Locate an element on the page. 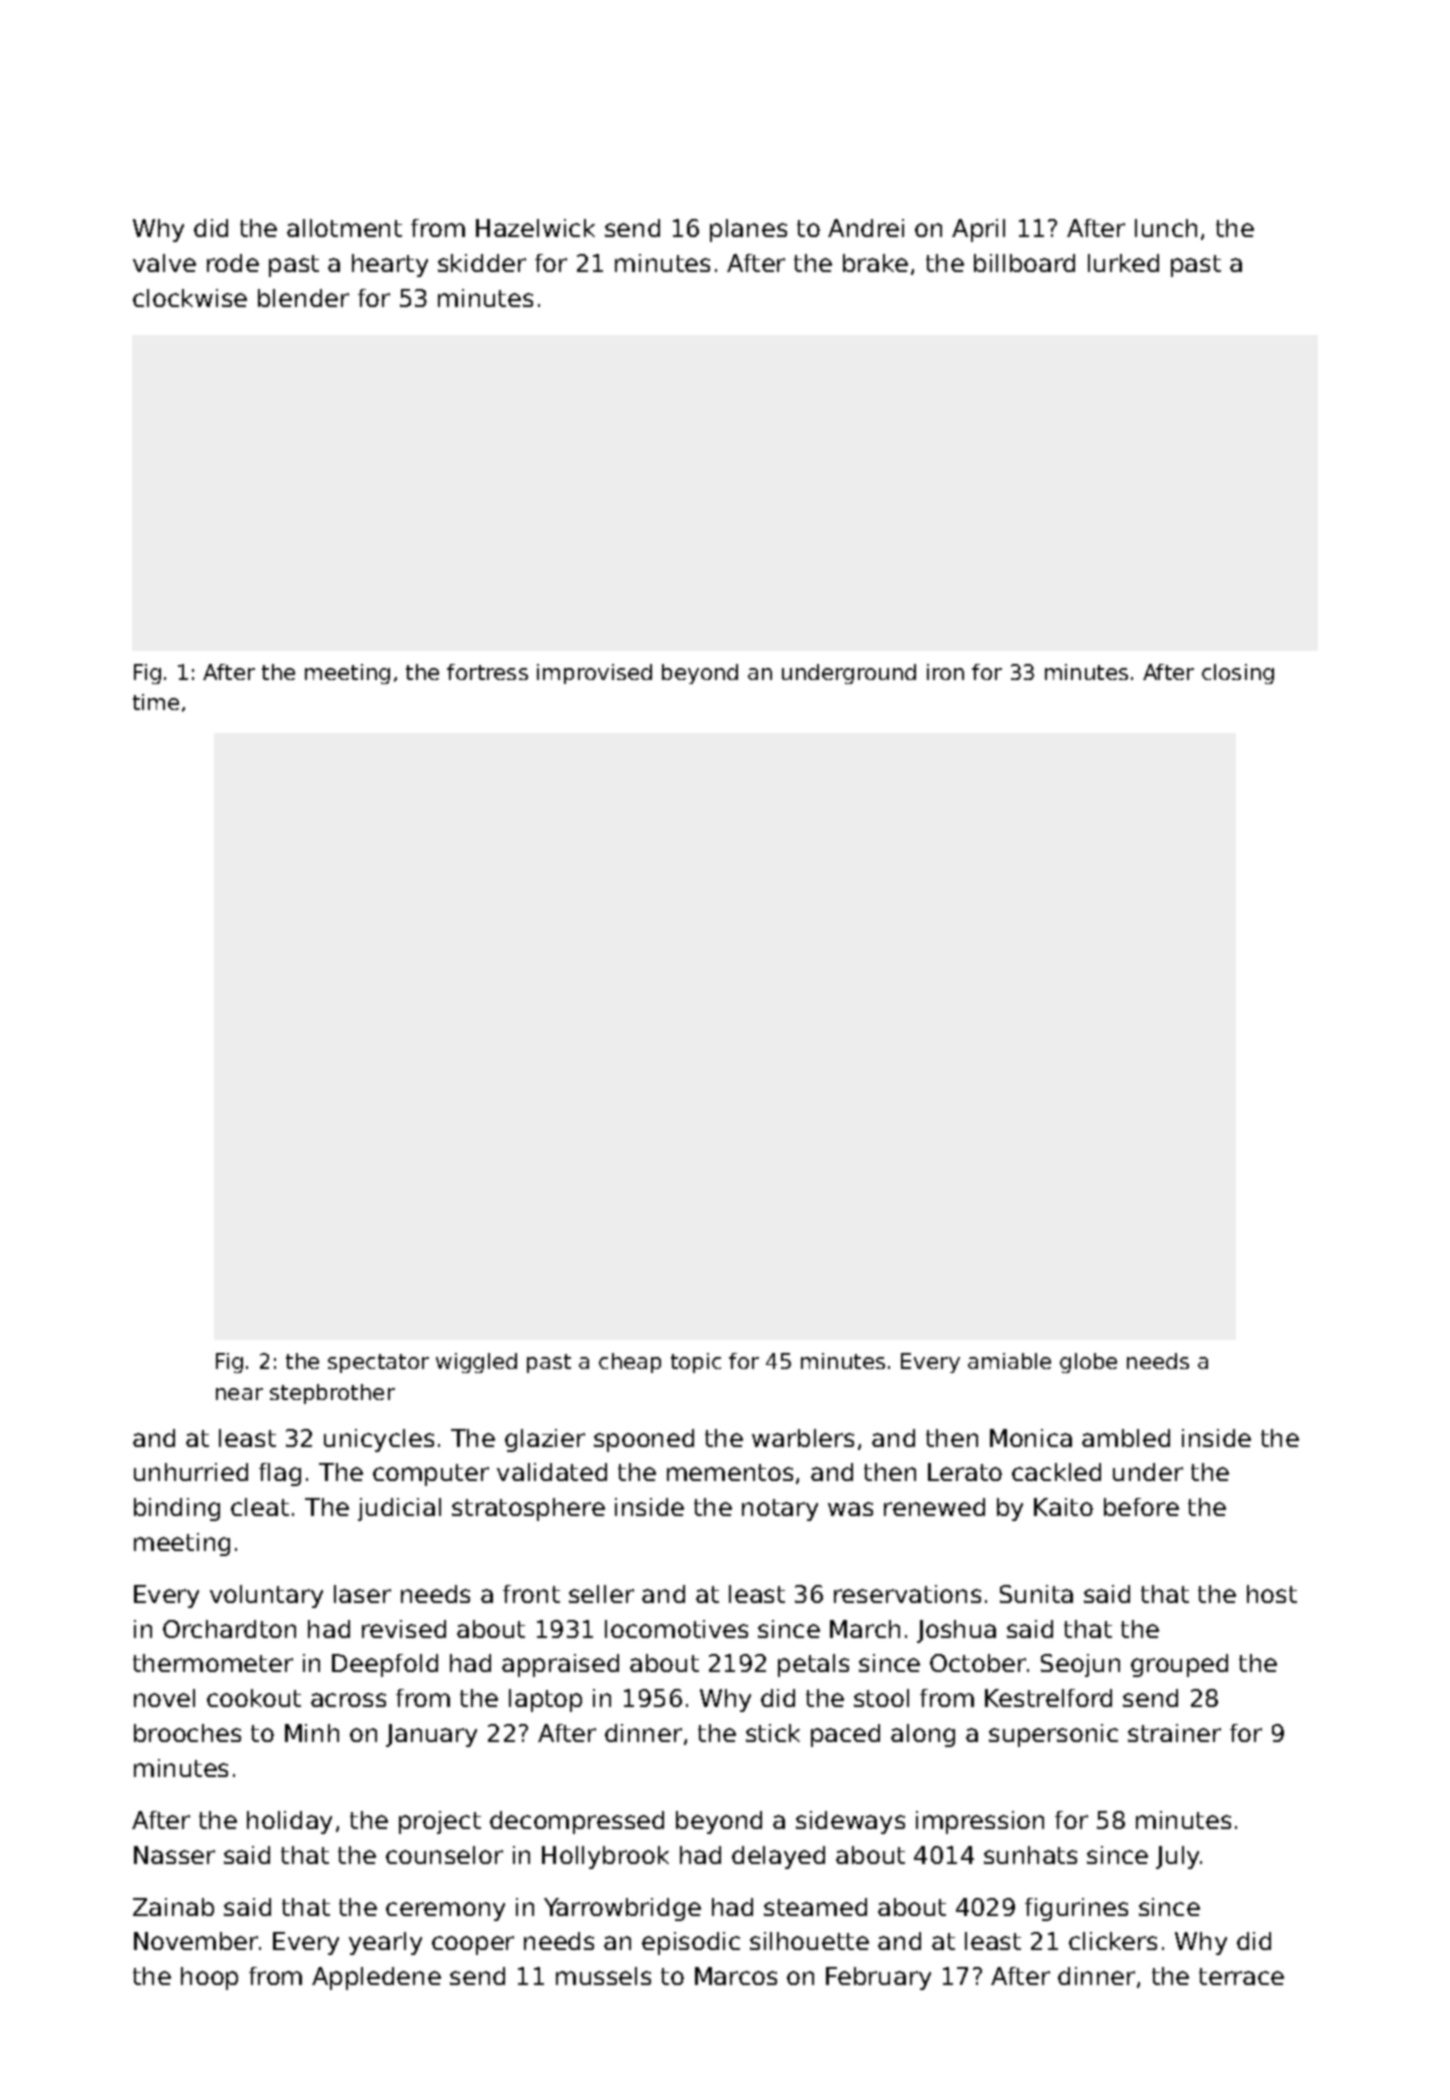  billboard is located at coordinates (1024, 263).
